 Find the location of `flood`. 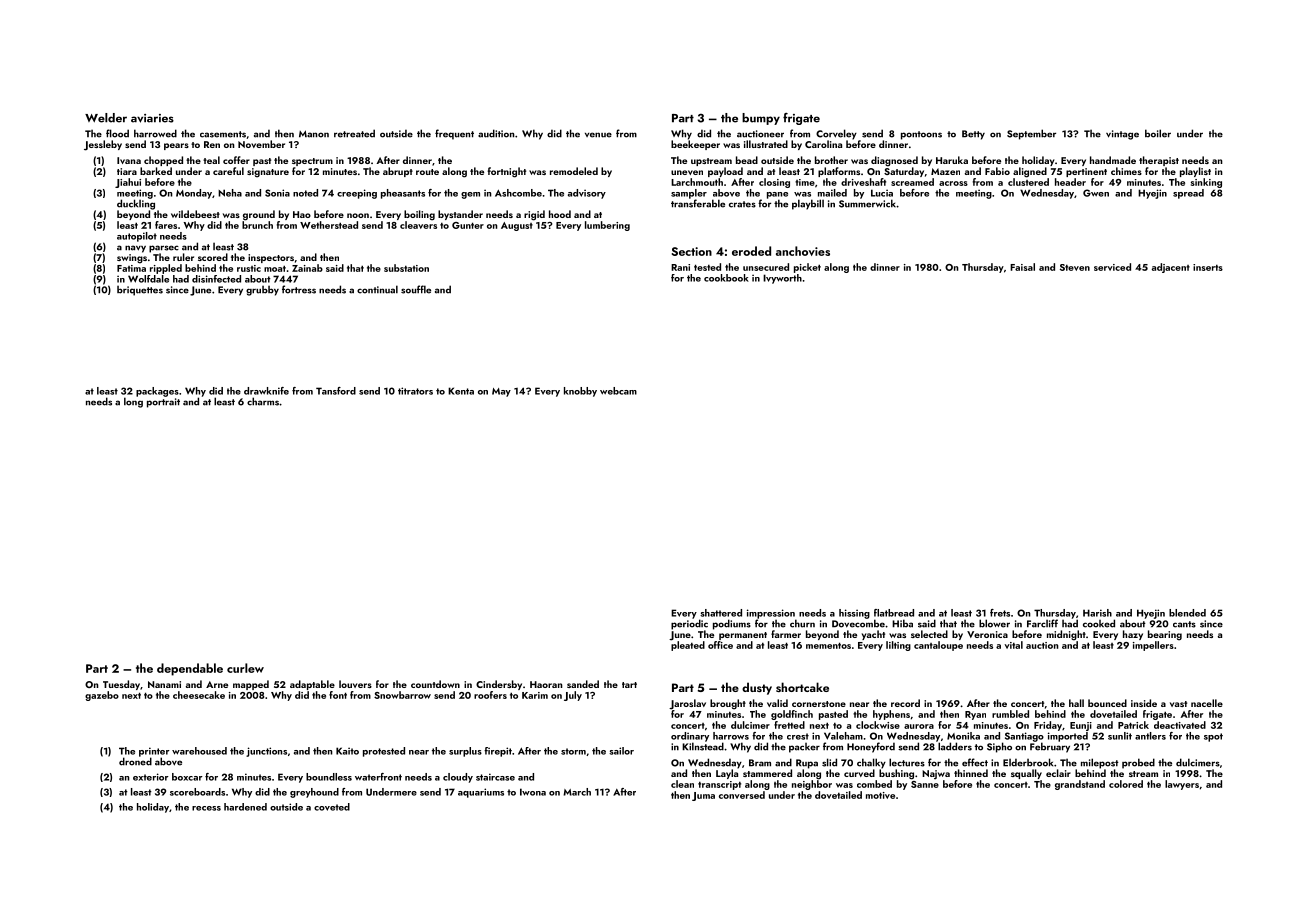

flood is located at coordinates (117, 133).
